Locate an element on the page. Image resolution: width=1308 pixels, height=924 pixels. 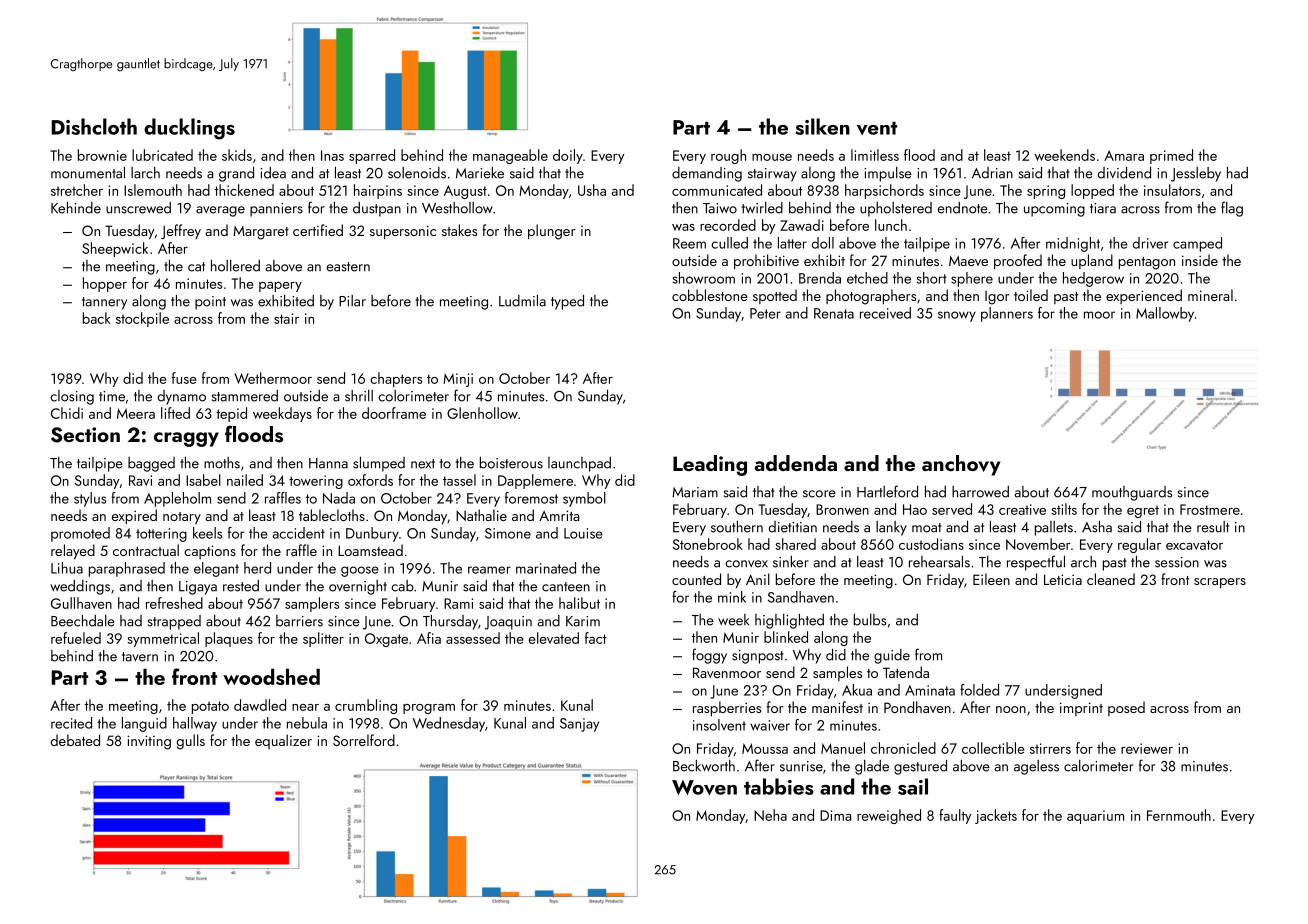
primed is located at coordinates (1171, 156).
